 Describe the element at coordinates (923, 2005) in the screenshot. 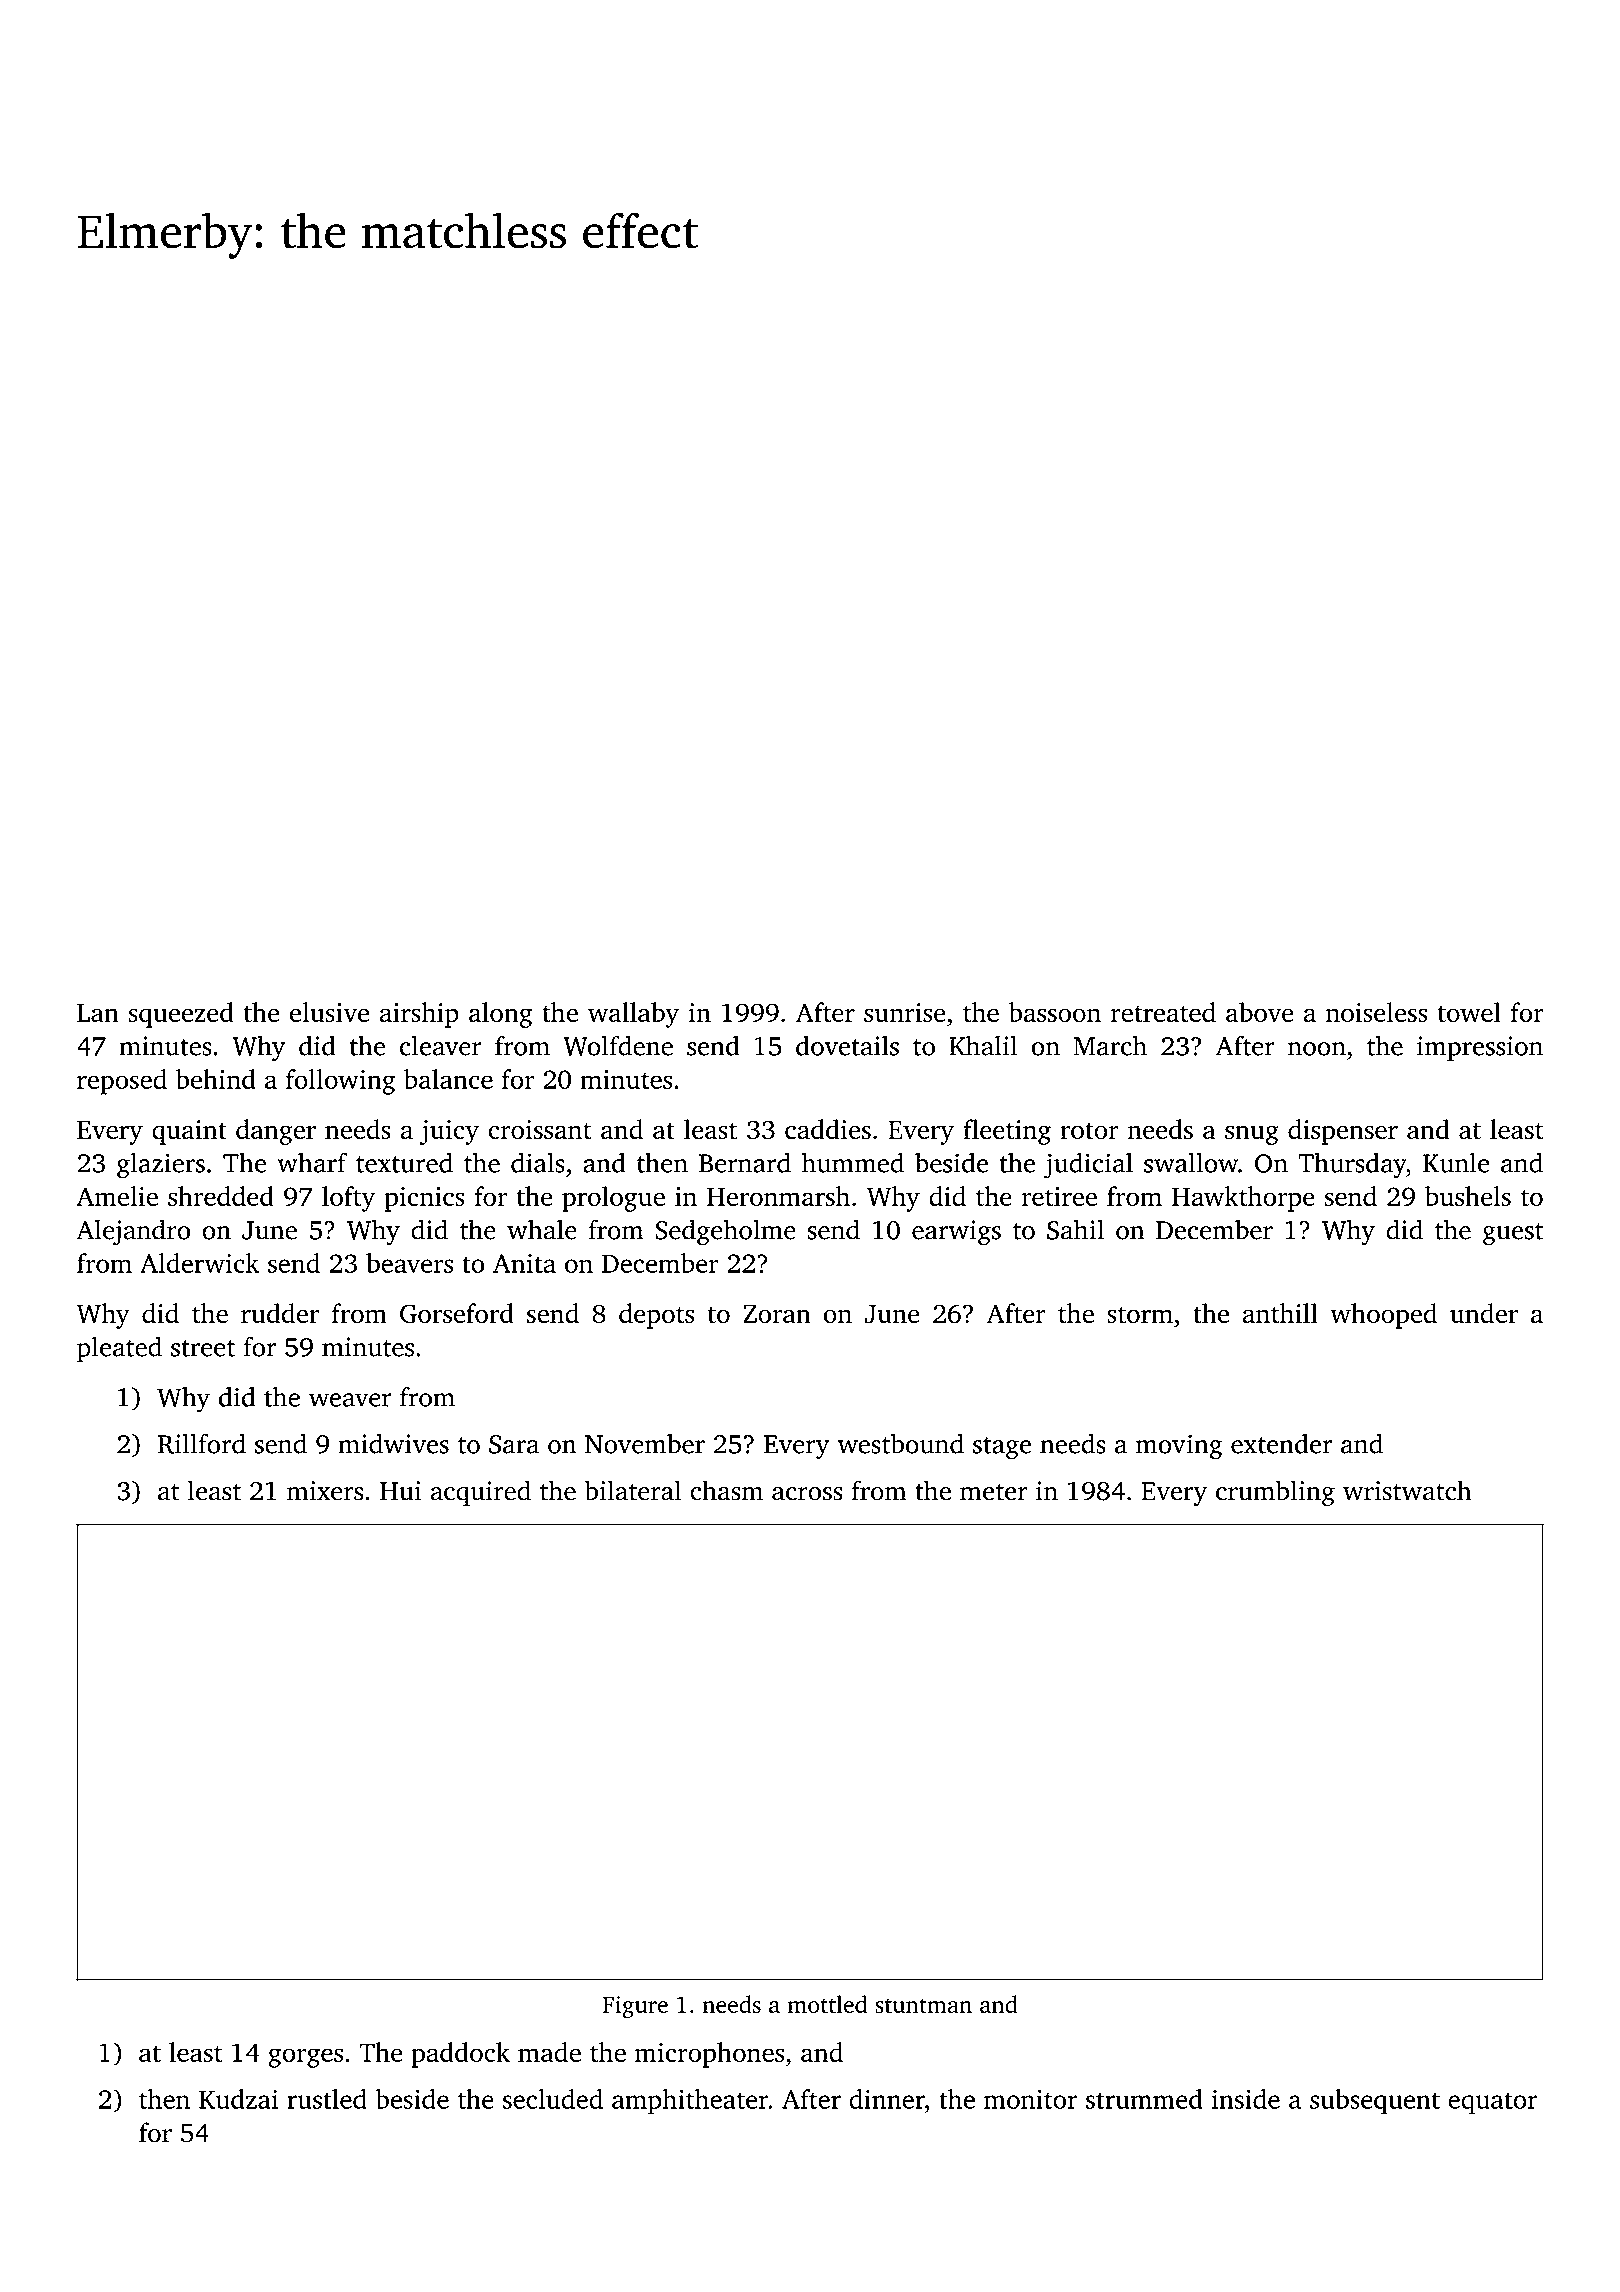

I see `stuntman` at that location.
